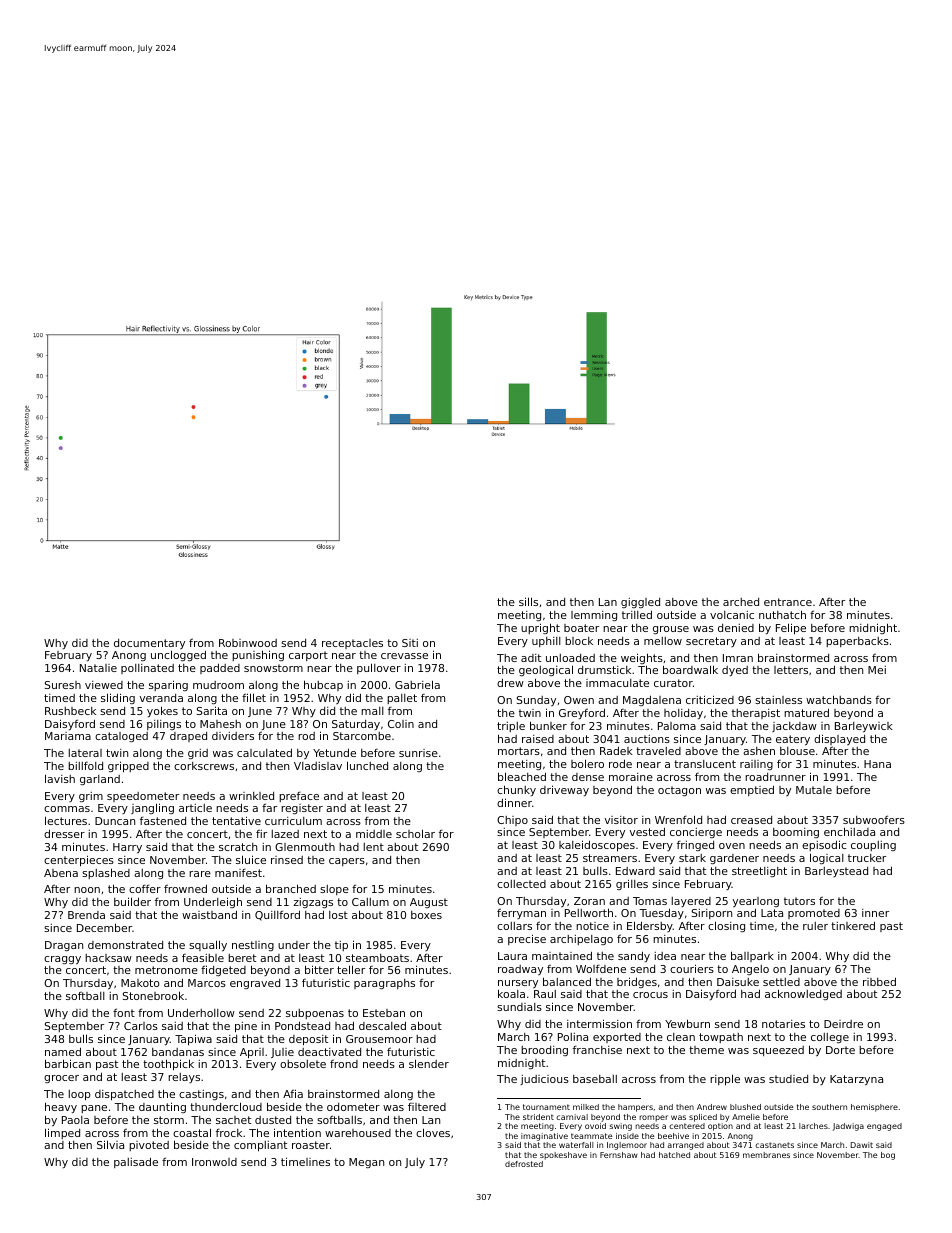 The image size is (952, 1233). Describe the element at coordinates (427, 1107) in the screenshot. I see `filtered` at that location.
